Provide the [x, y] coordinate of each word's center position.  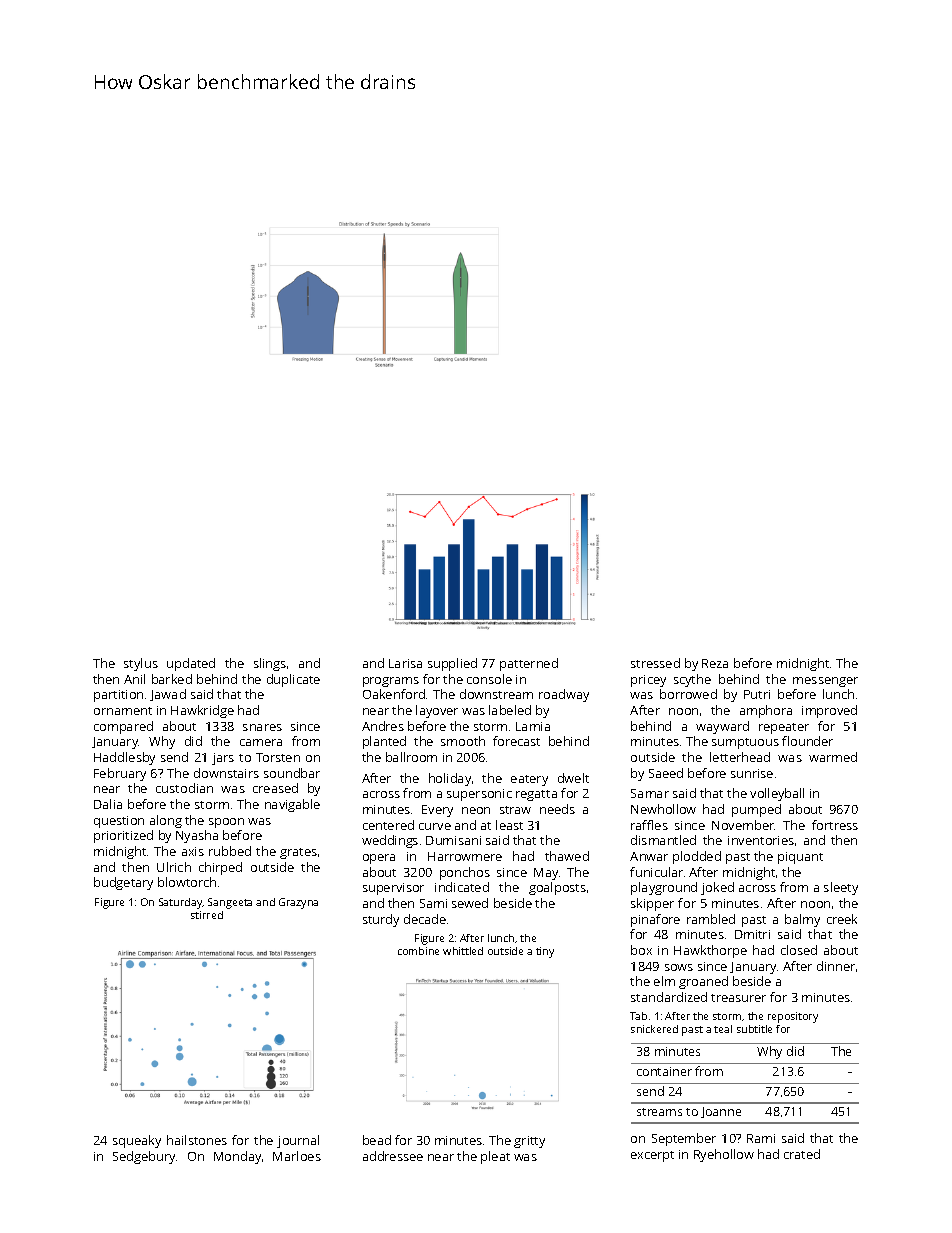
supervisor [393, 889]
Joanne [721, 1112]
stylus [141, 664]
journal [298, 1141]
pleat [495, 1157]
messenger [825, 682]
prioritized [123, 836]
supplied [452, 664]
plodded [697, 857]
